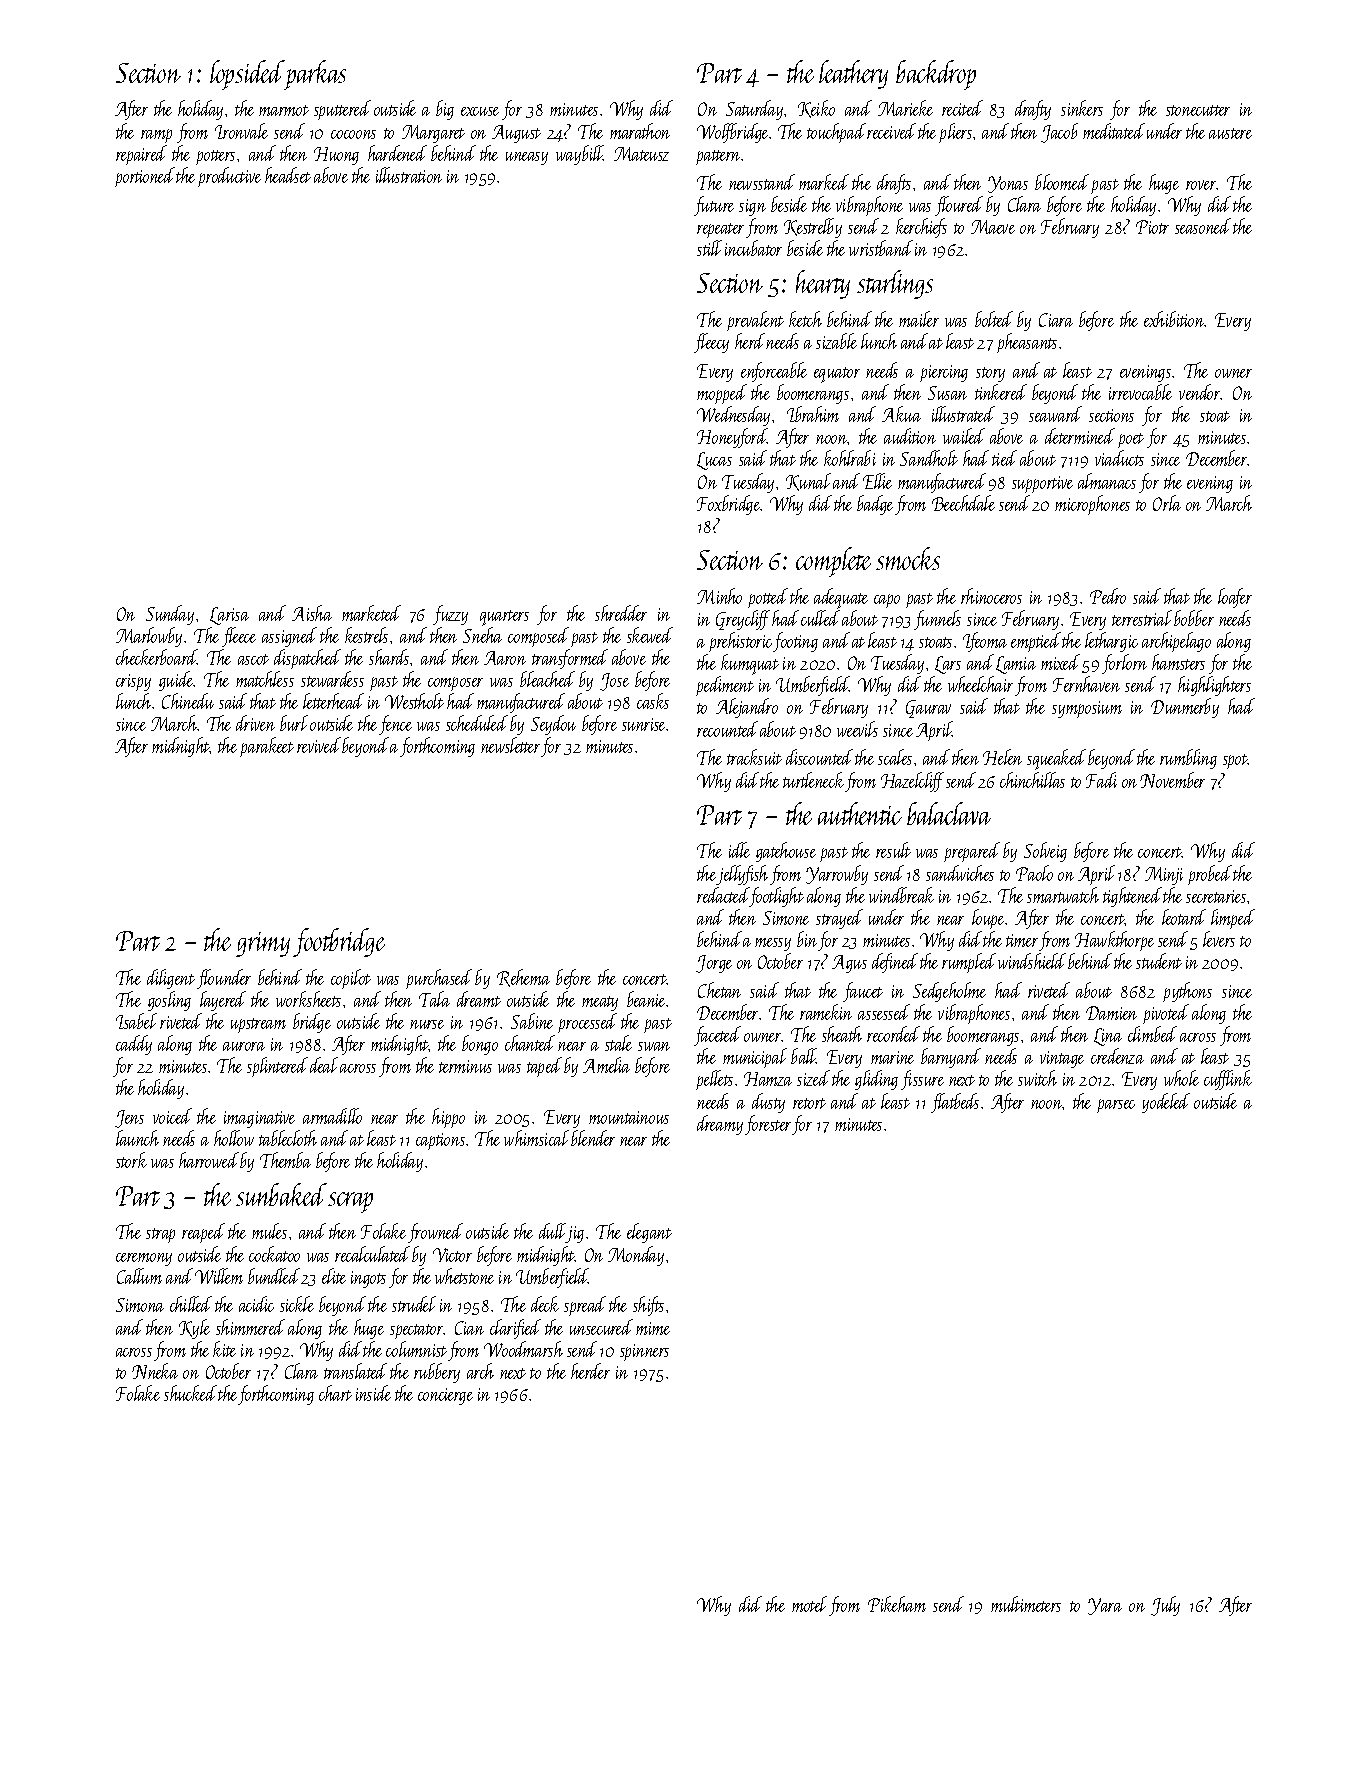  What do you see at coordinates (717, 1036) in the screenshot?
I see `faceted` at bounding box center [717, 1036].
